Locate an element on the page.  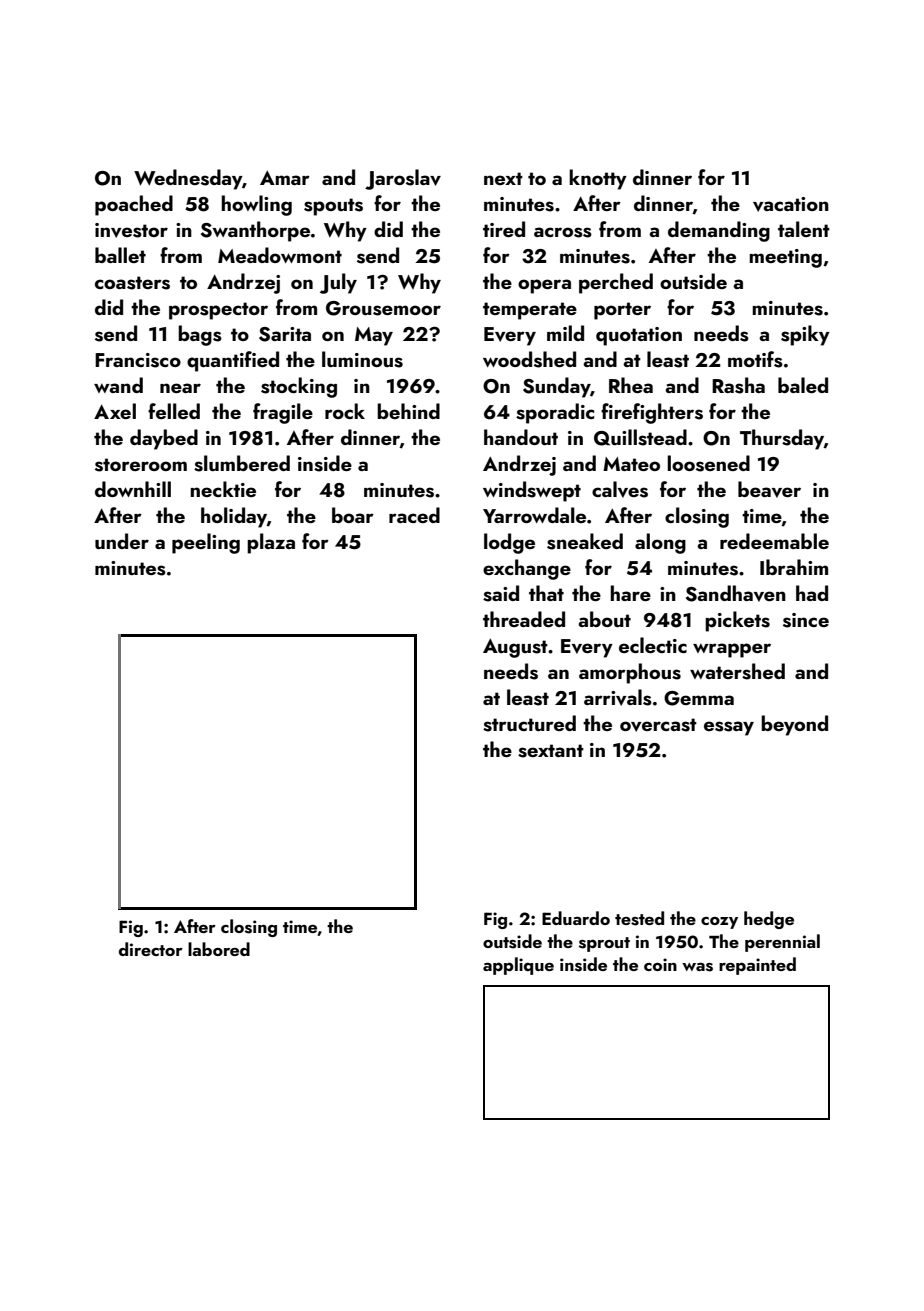
director is located at coordinates (151, 949).
